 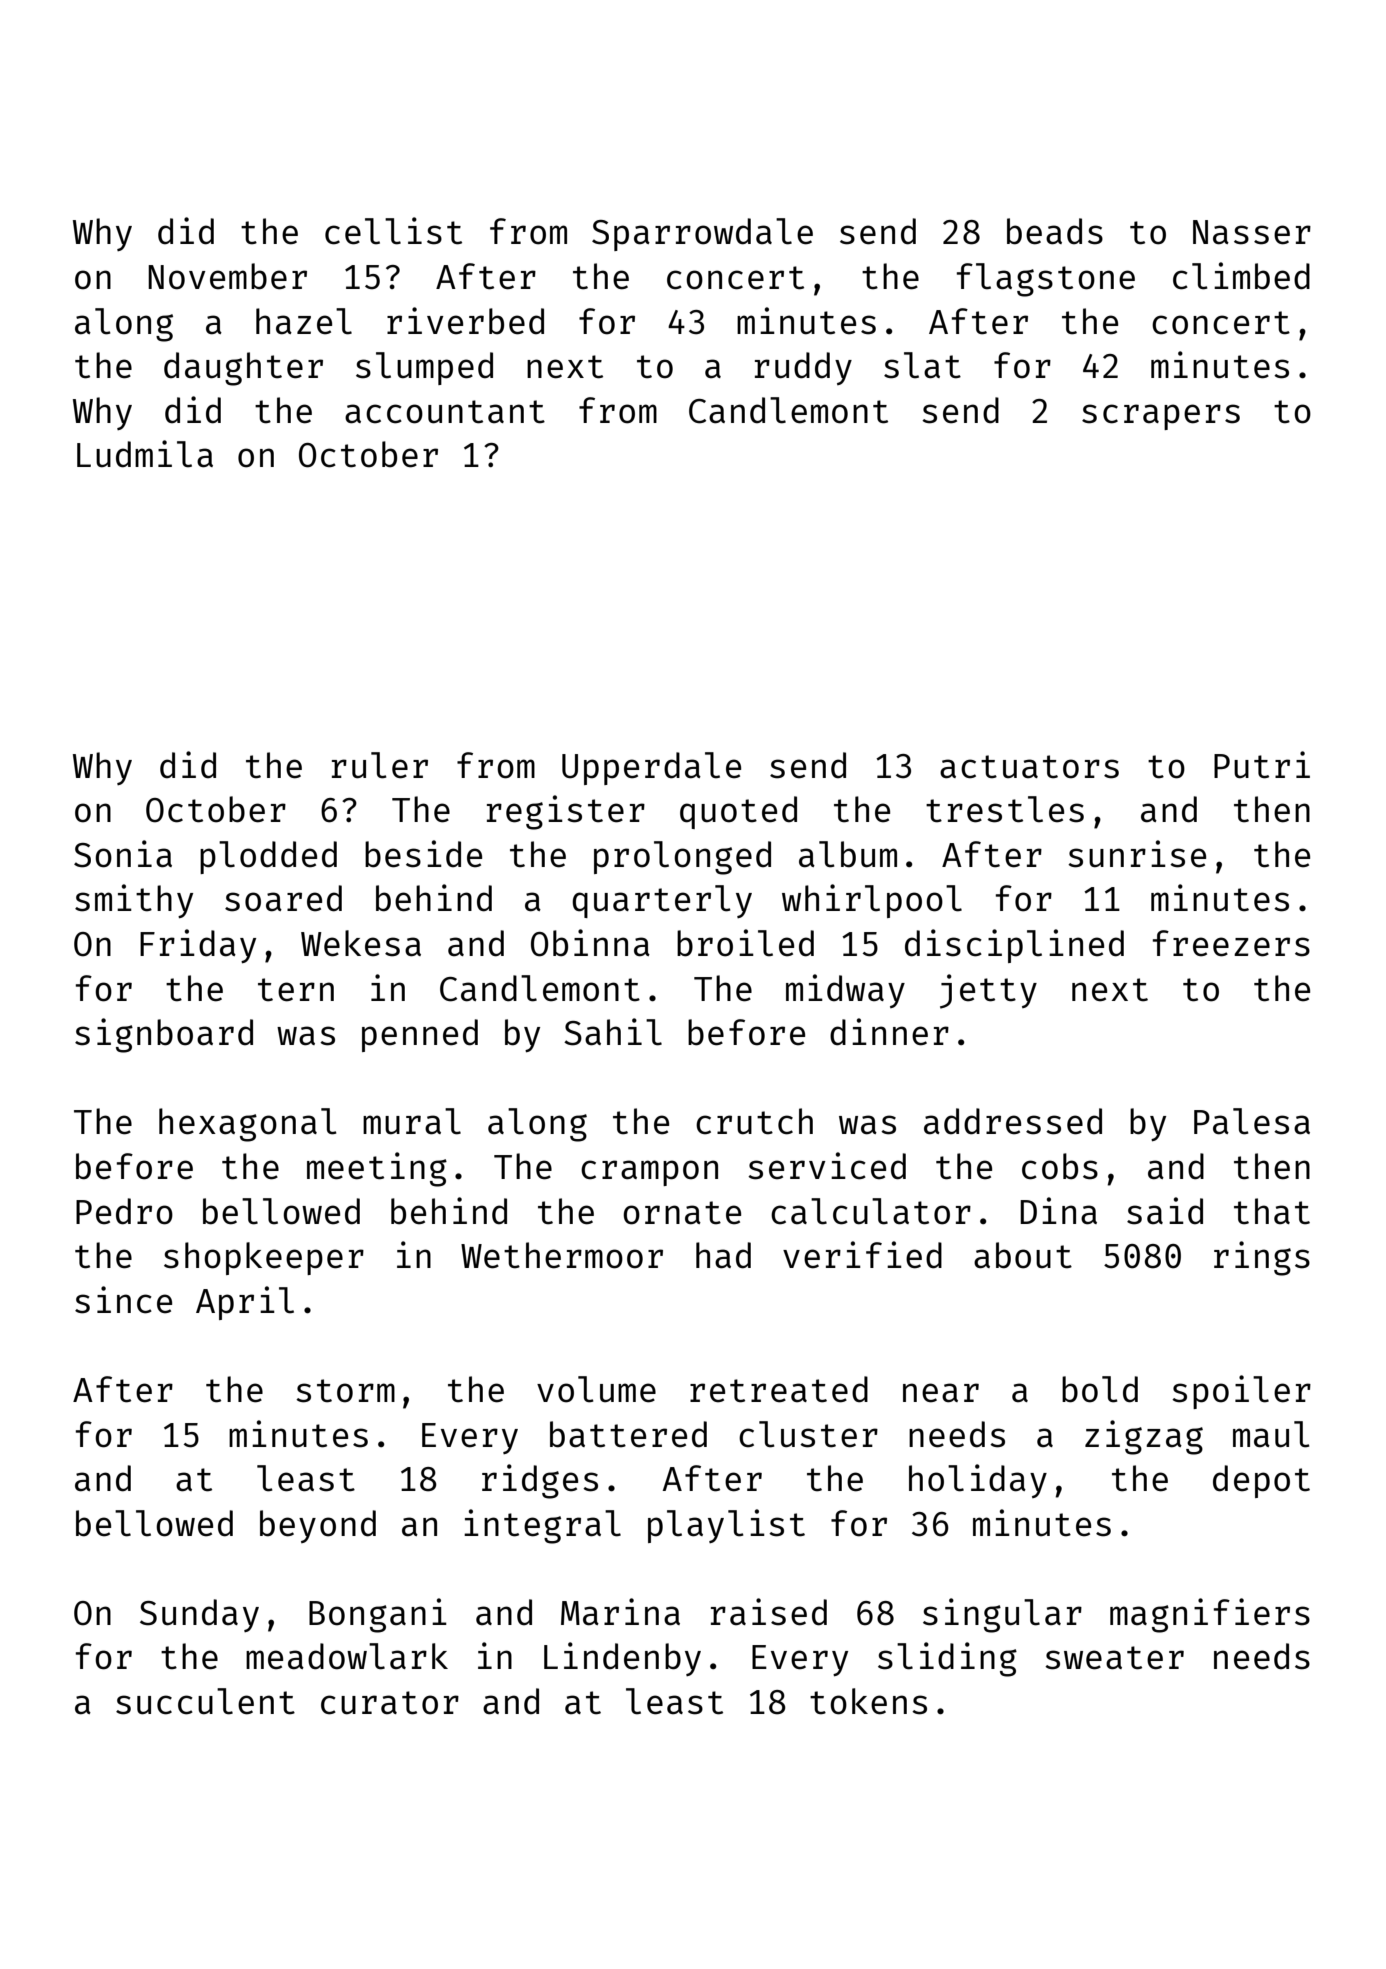 I want to click on sunrise, so click(x=1137, y=854).
